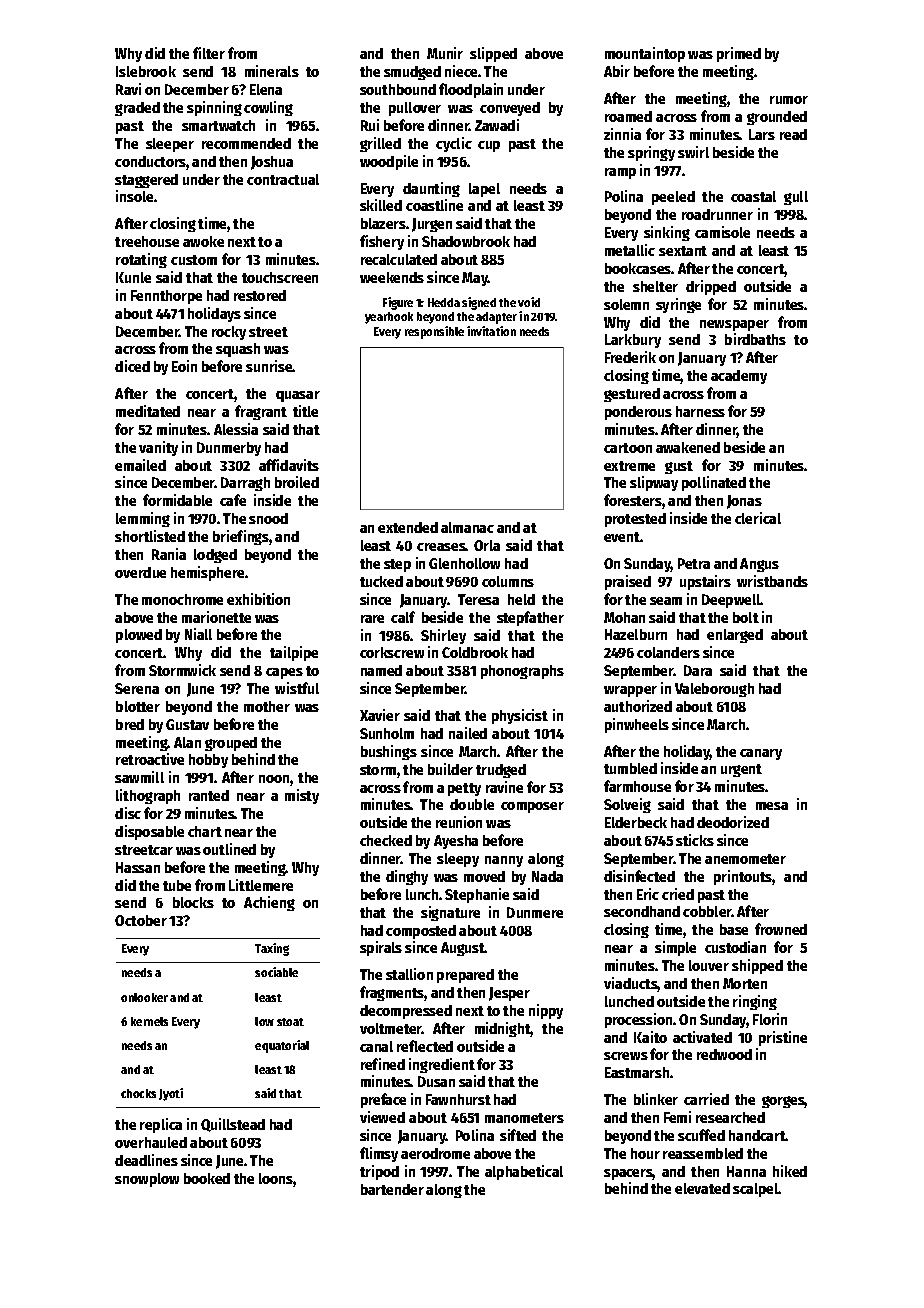 Image resolution: width=924 pixels, height=1308 pixels. I want to click on midnight, so click(503, 1029).
